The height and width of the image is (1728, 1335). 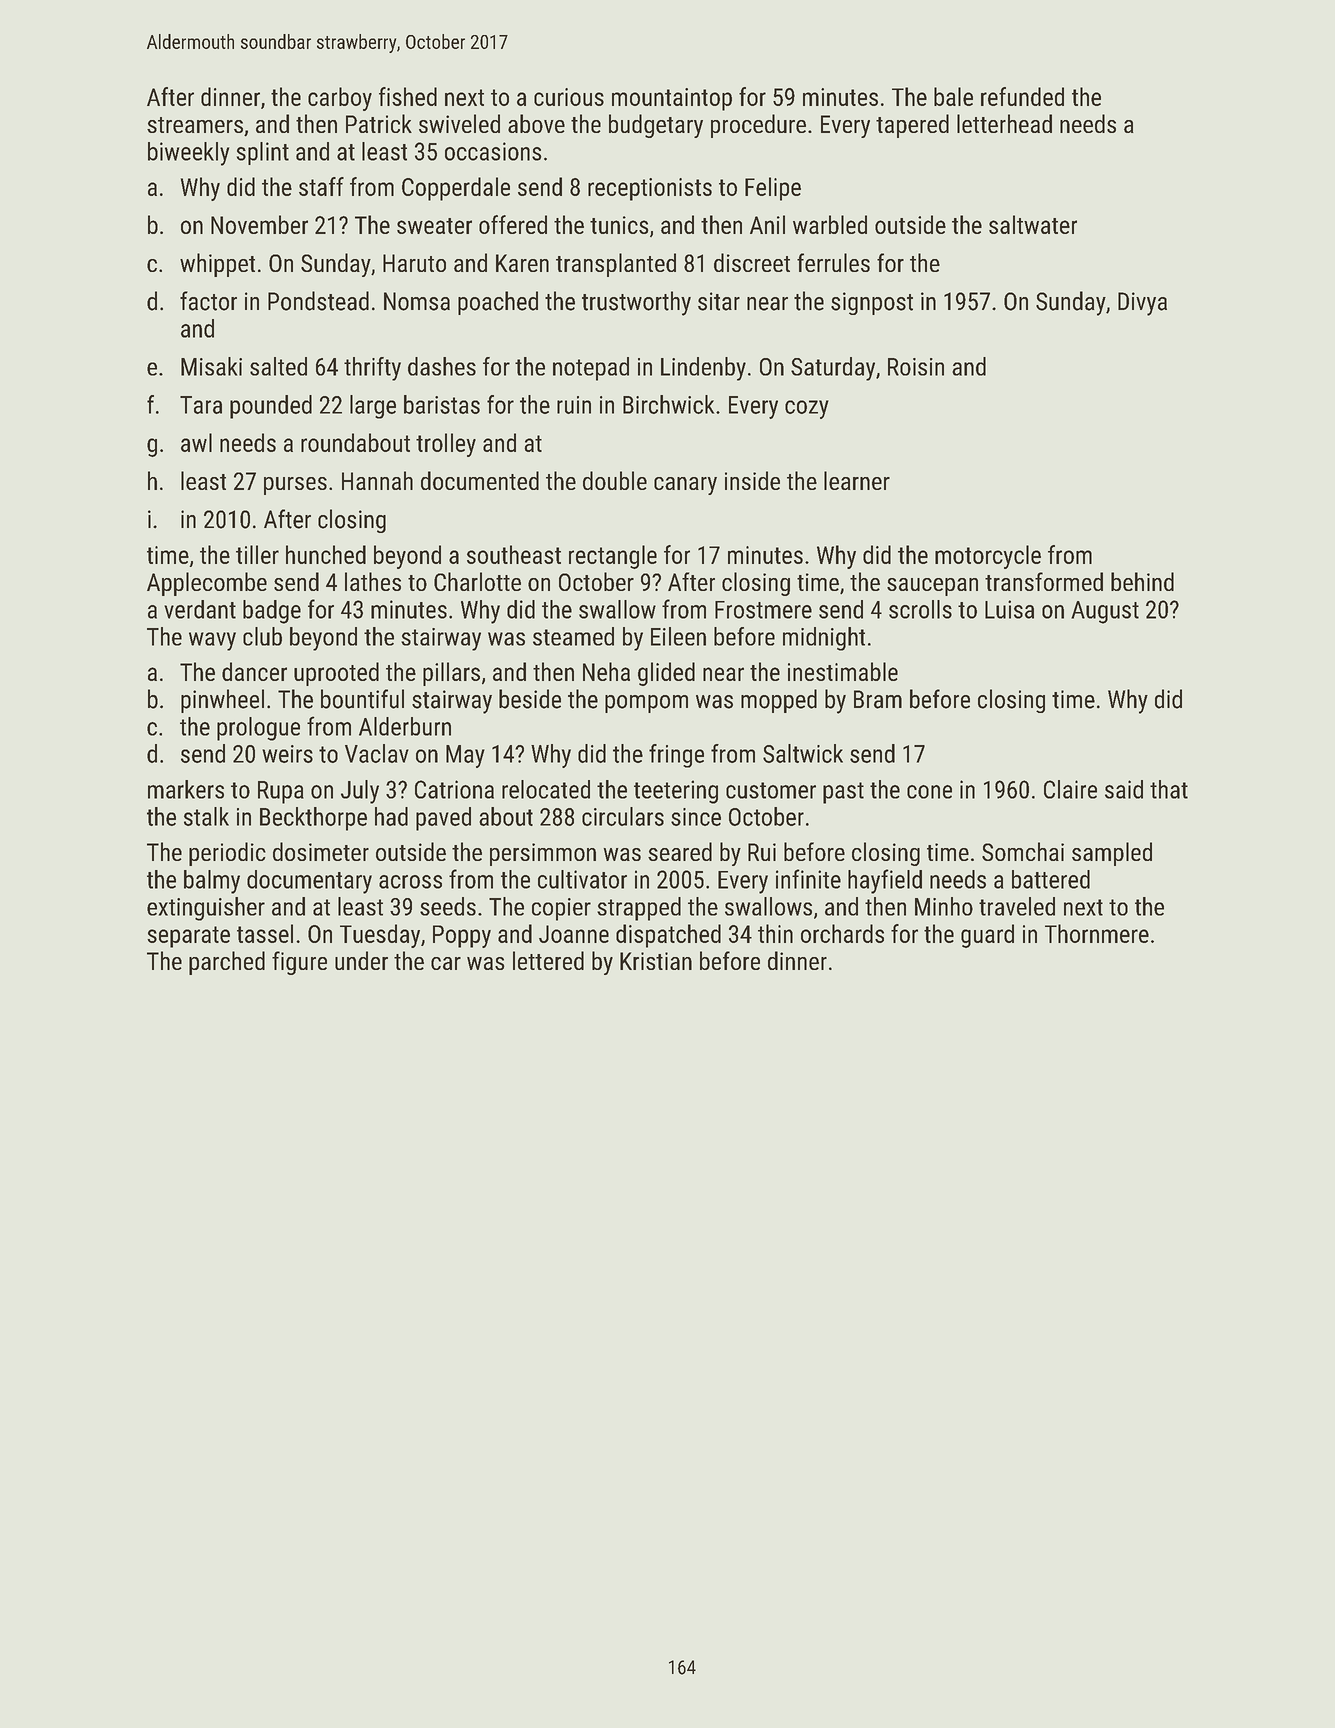 What do you see at coordinates (408, 96) in the image?
I see `fished` at bounding box center [408, 96].
